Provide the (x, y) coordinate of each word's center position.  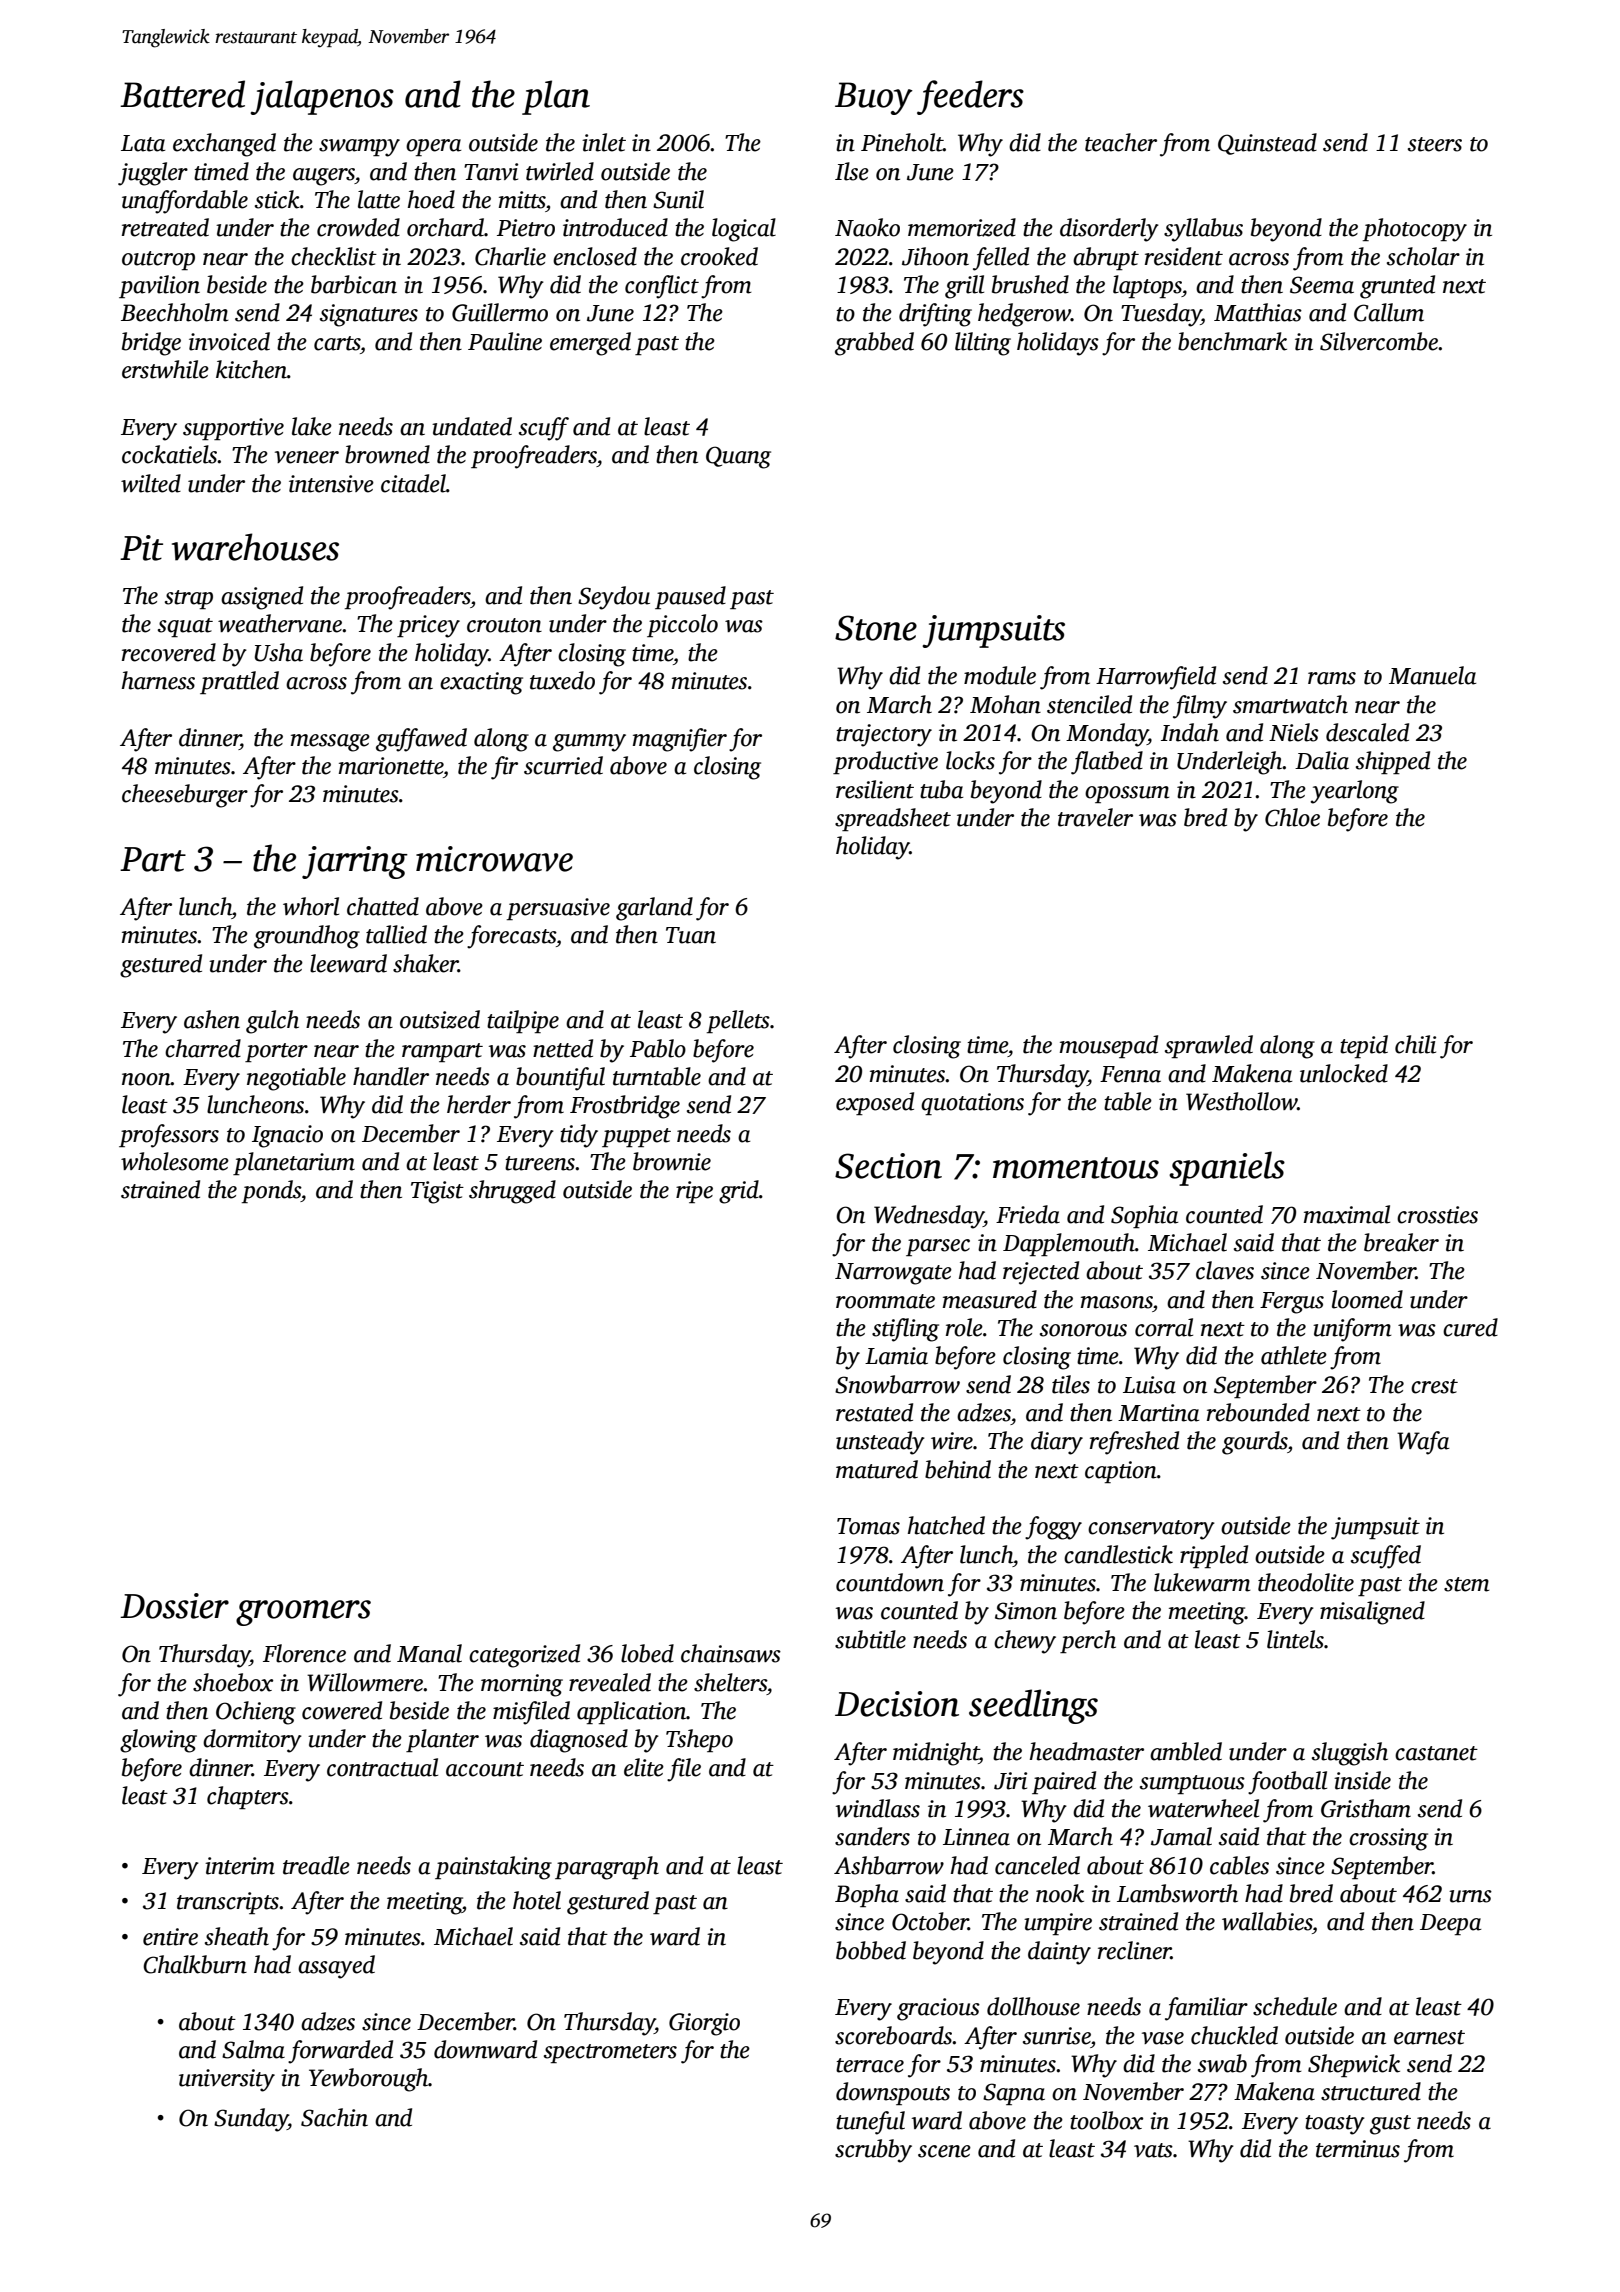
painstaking (493, 1868)
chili (1415, 1044)
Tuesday (1161, 315)
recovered (169, 652)
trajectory (884, 735)
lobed (647, 1653)
